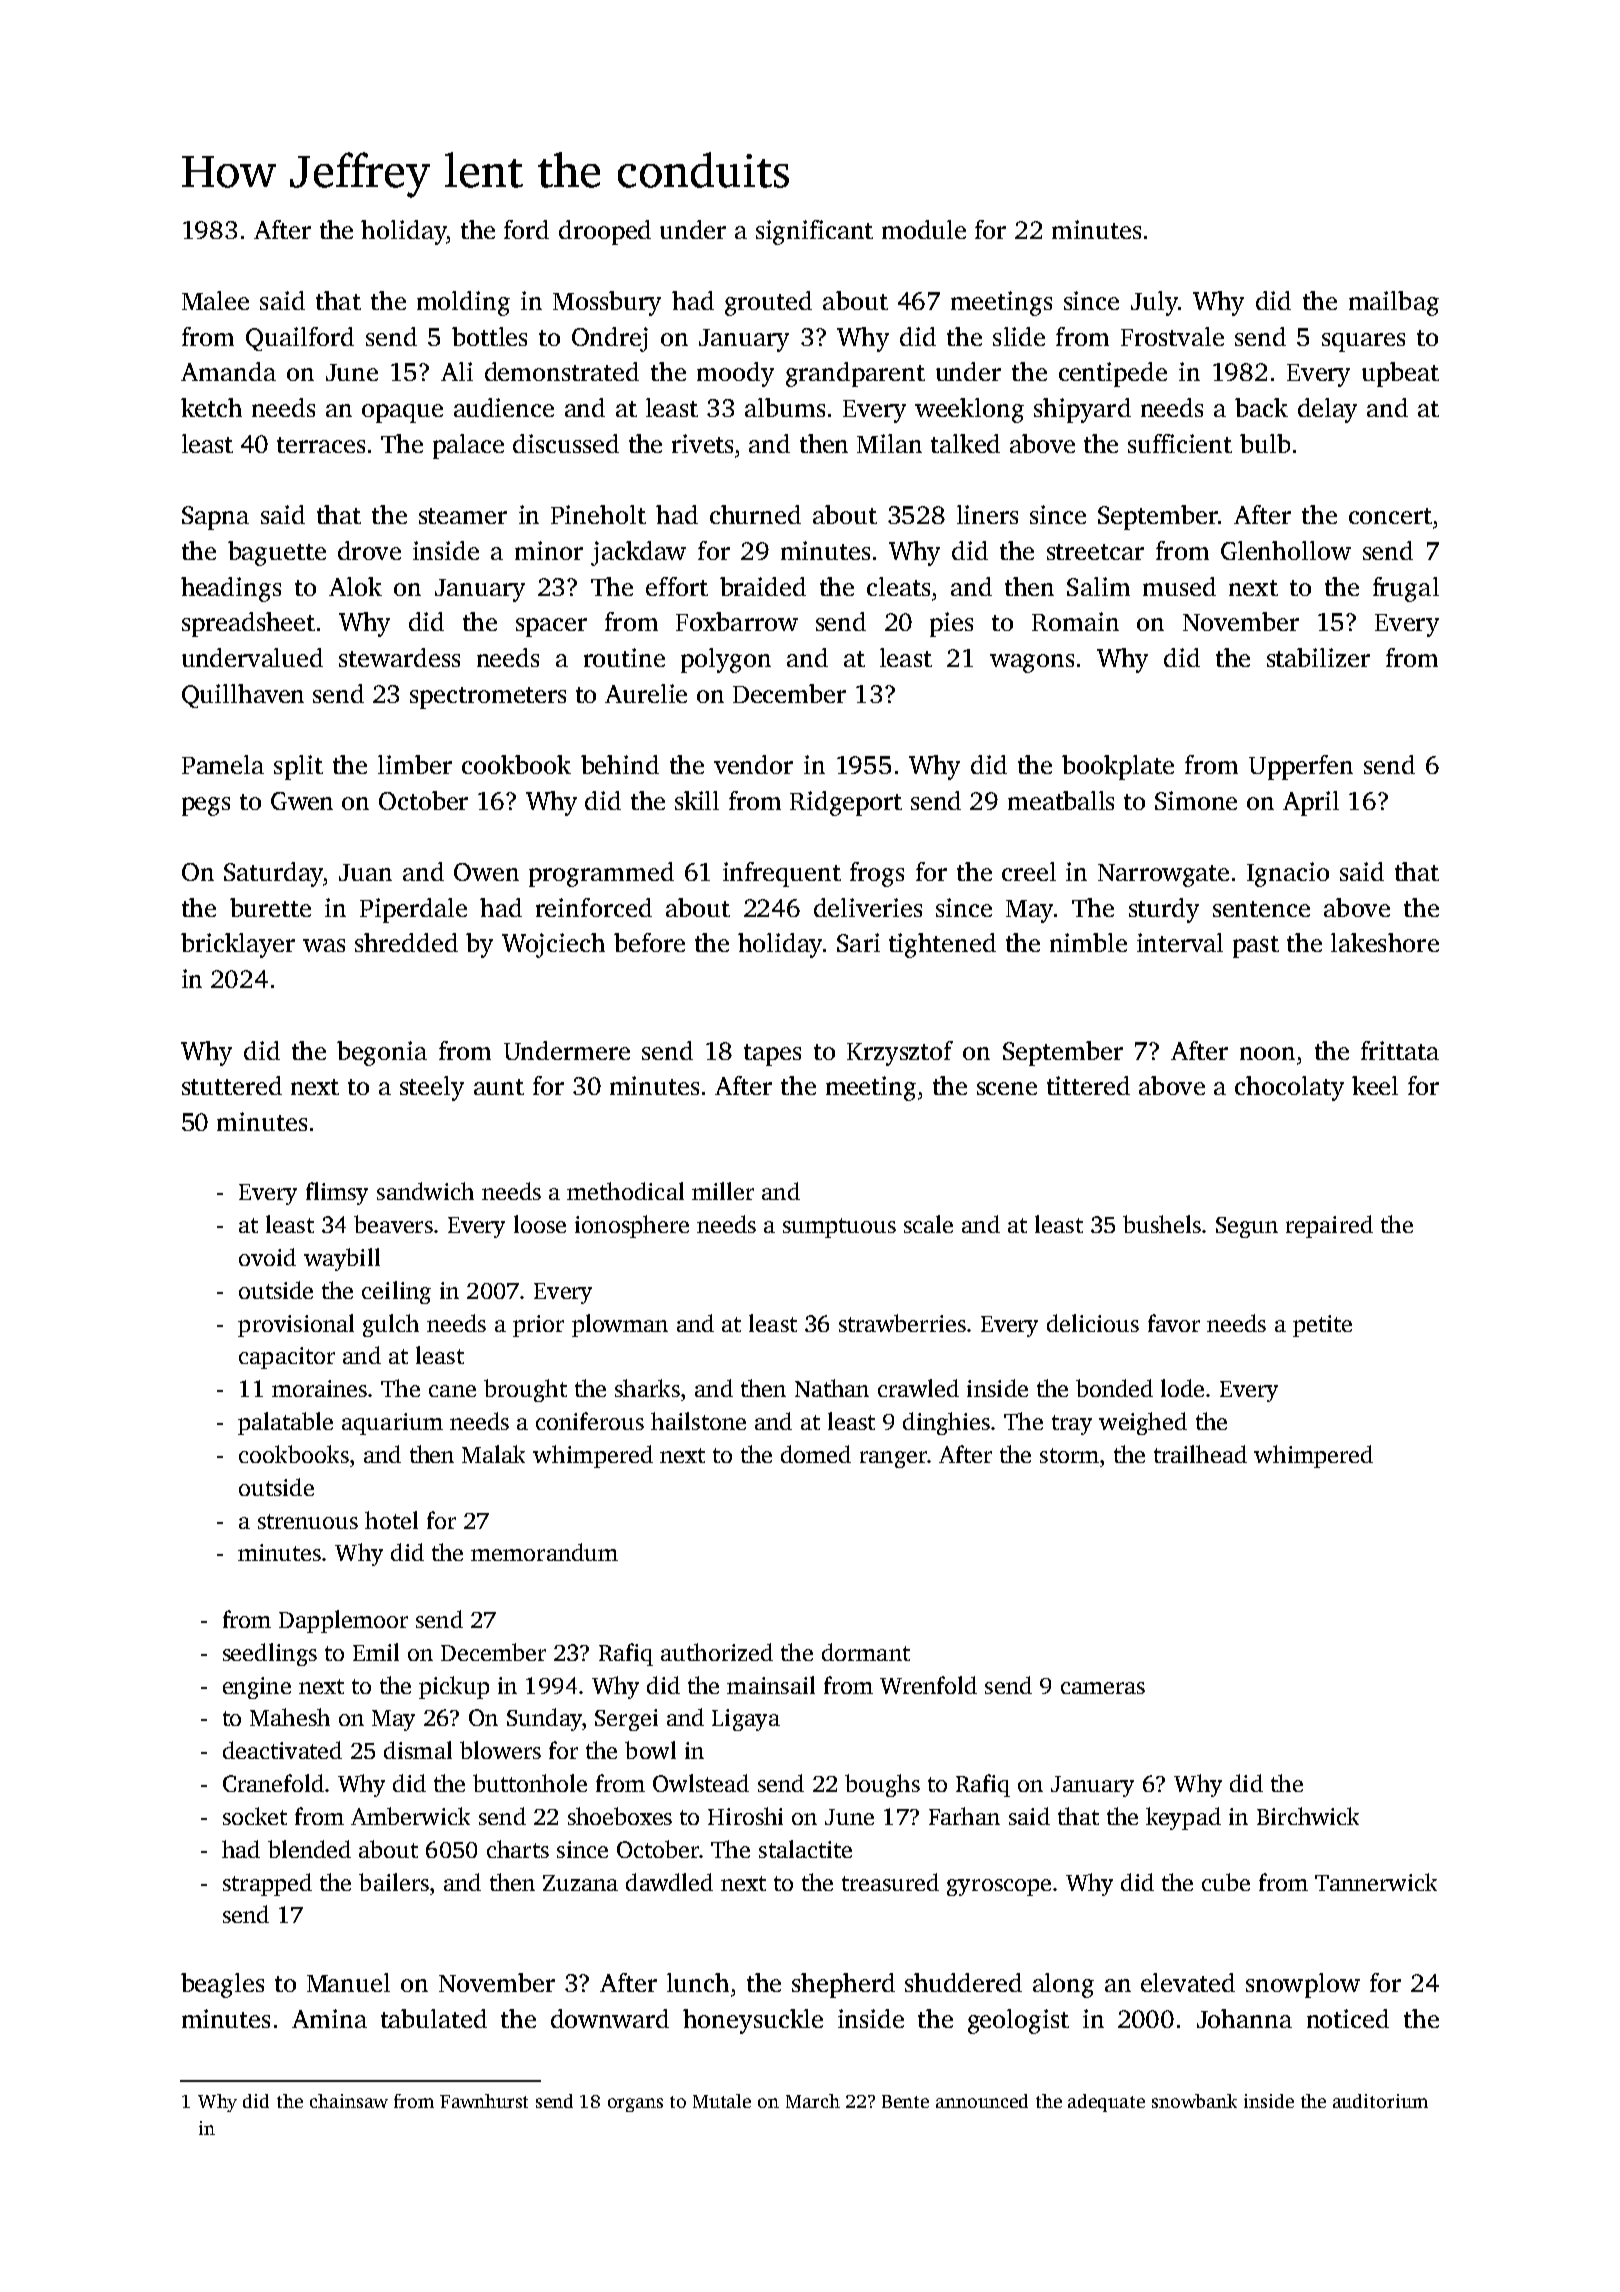 This document has width=1620, height=2292. Describe the element at coordinates (285, 1423) in the document. I see `palatable` at that location.
